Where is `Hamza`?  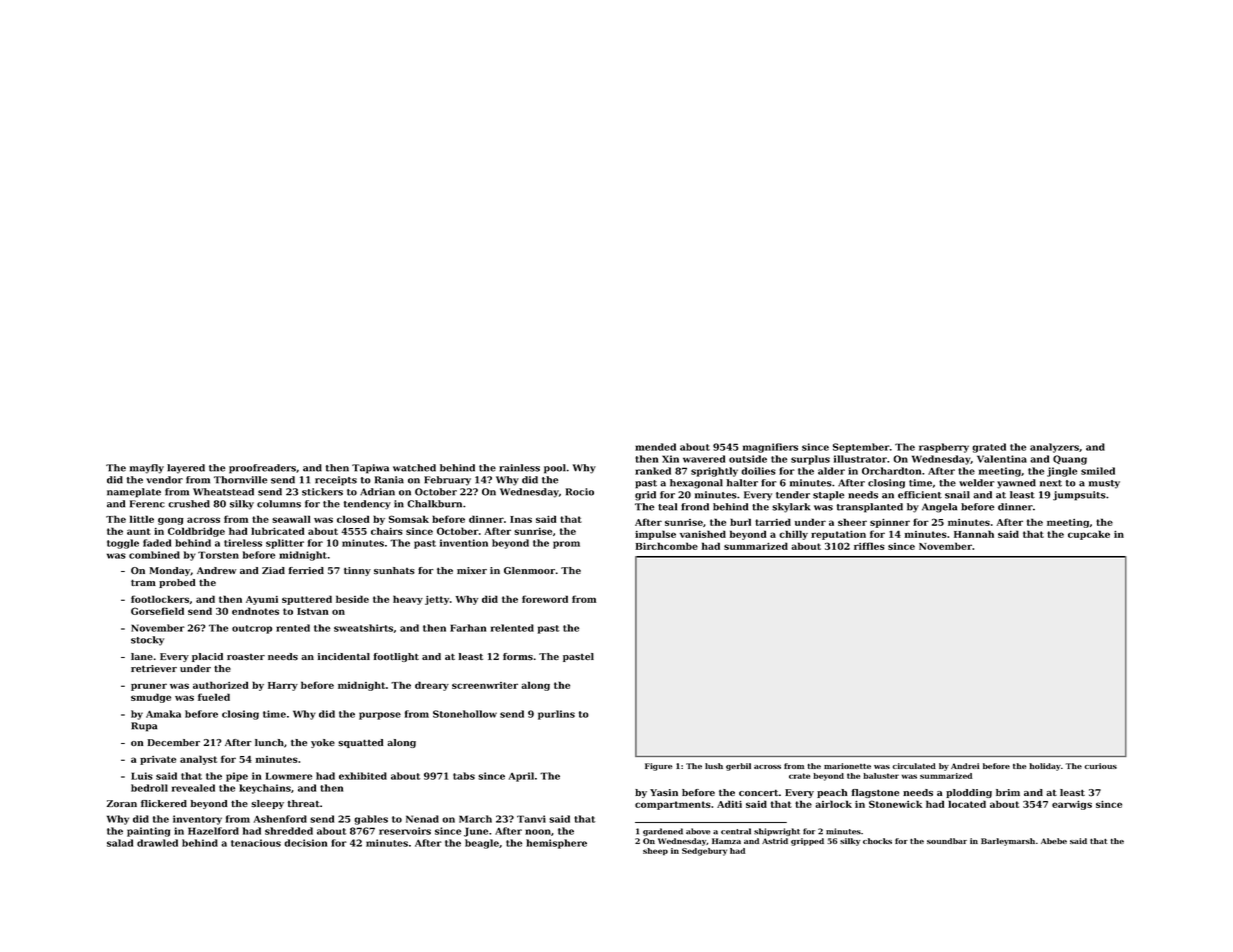 Hamza is located at coordinates (726, 841).
